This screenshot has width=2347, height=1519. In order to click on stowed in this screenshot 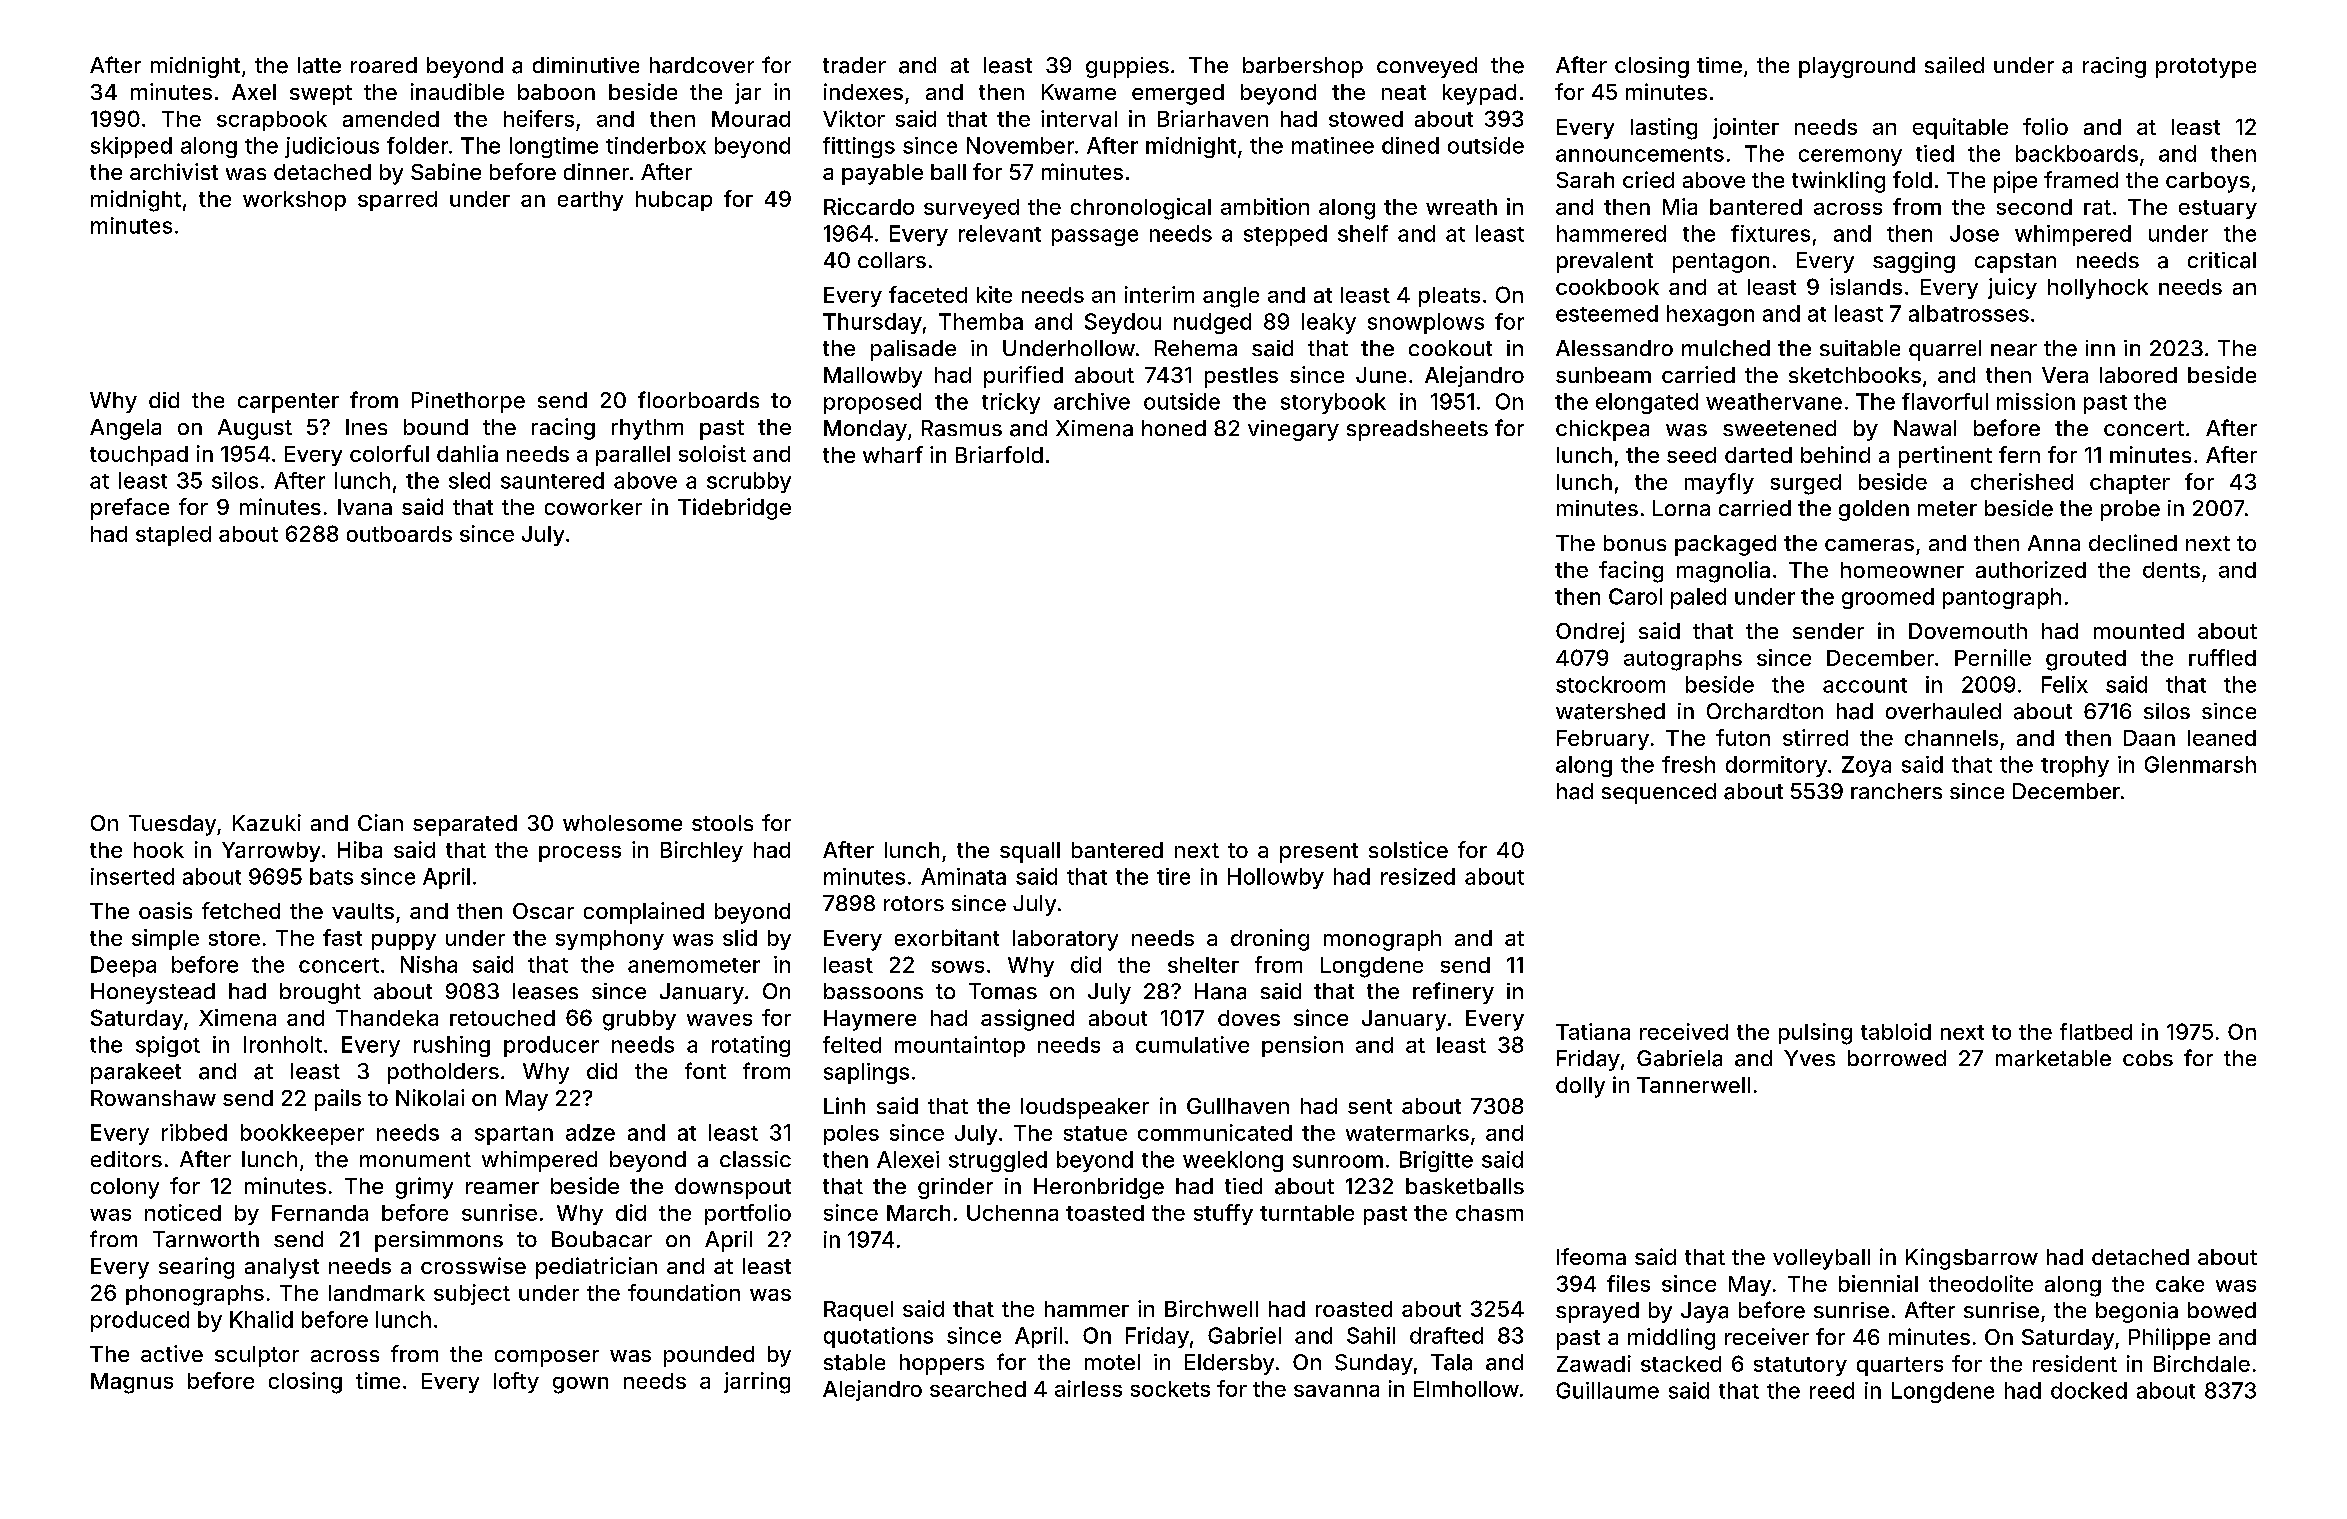, I will do `click(1366, 119)`.
